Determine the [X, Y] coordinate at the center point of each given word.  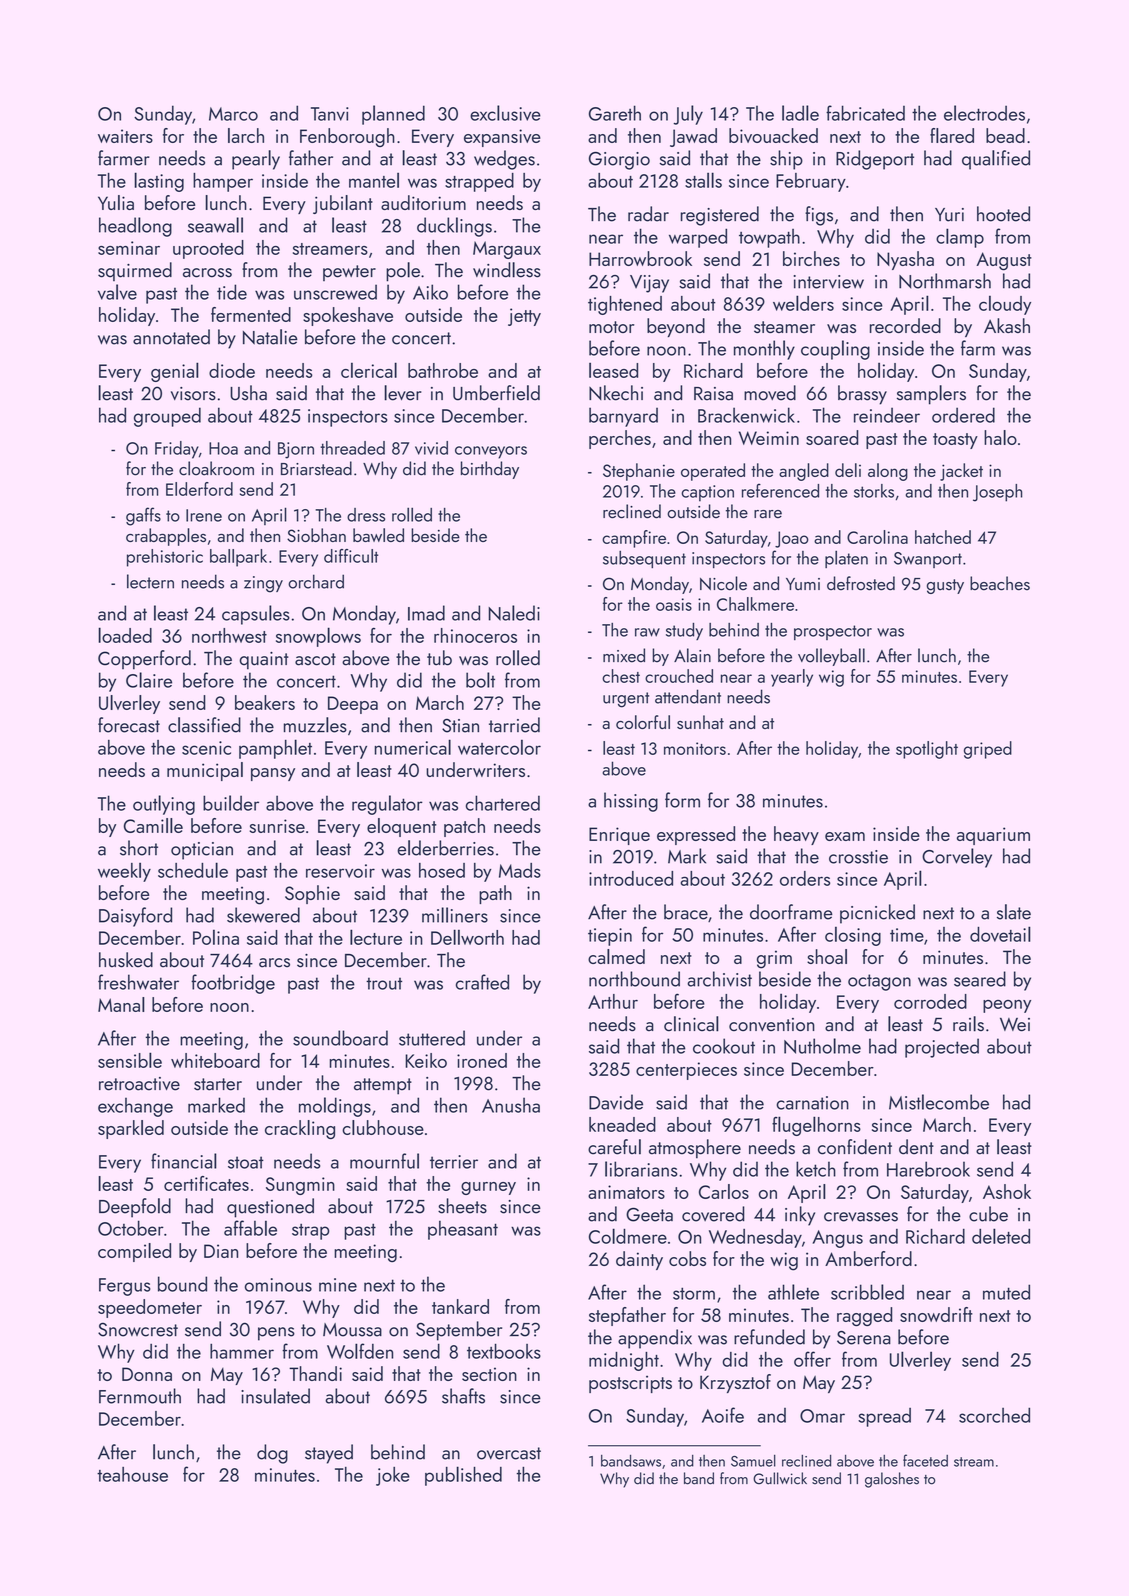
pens [276, 1334]
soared [832, 437]
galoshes [892, 1480]
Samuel [753, 1460]
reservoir [340, 871]
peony [1007, 1006]
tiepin [610, 937]
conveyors [491, 452]
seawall [215, 225]
